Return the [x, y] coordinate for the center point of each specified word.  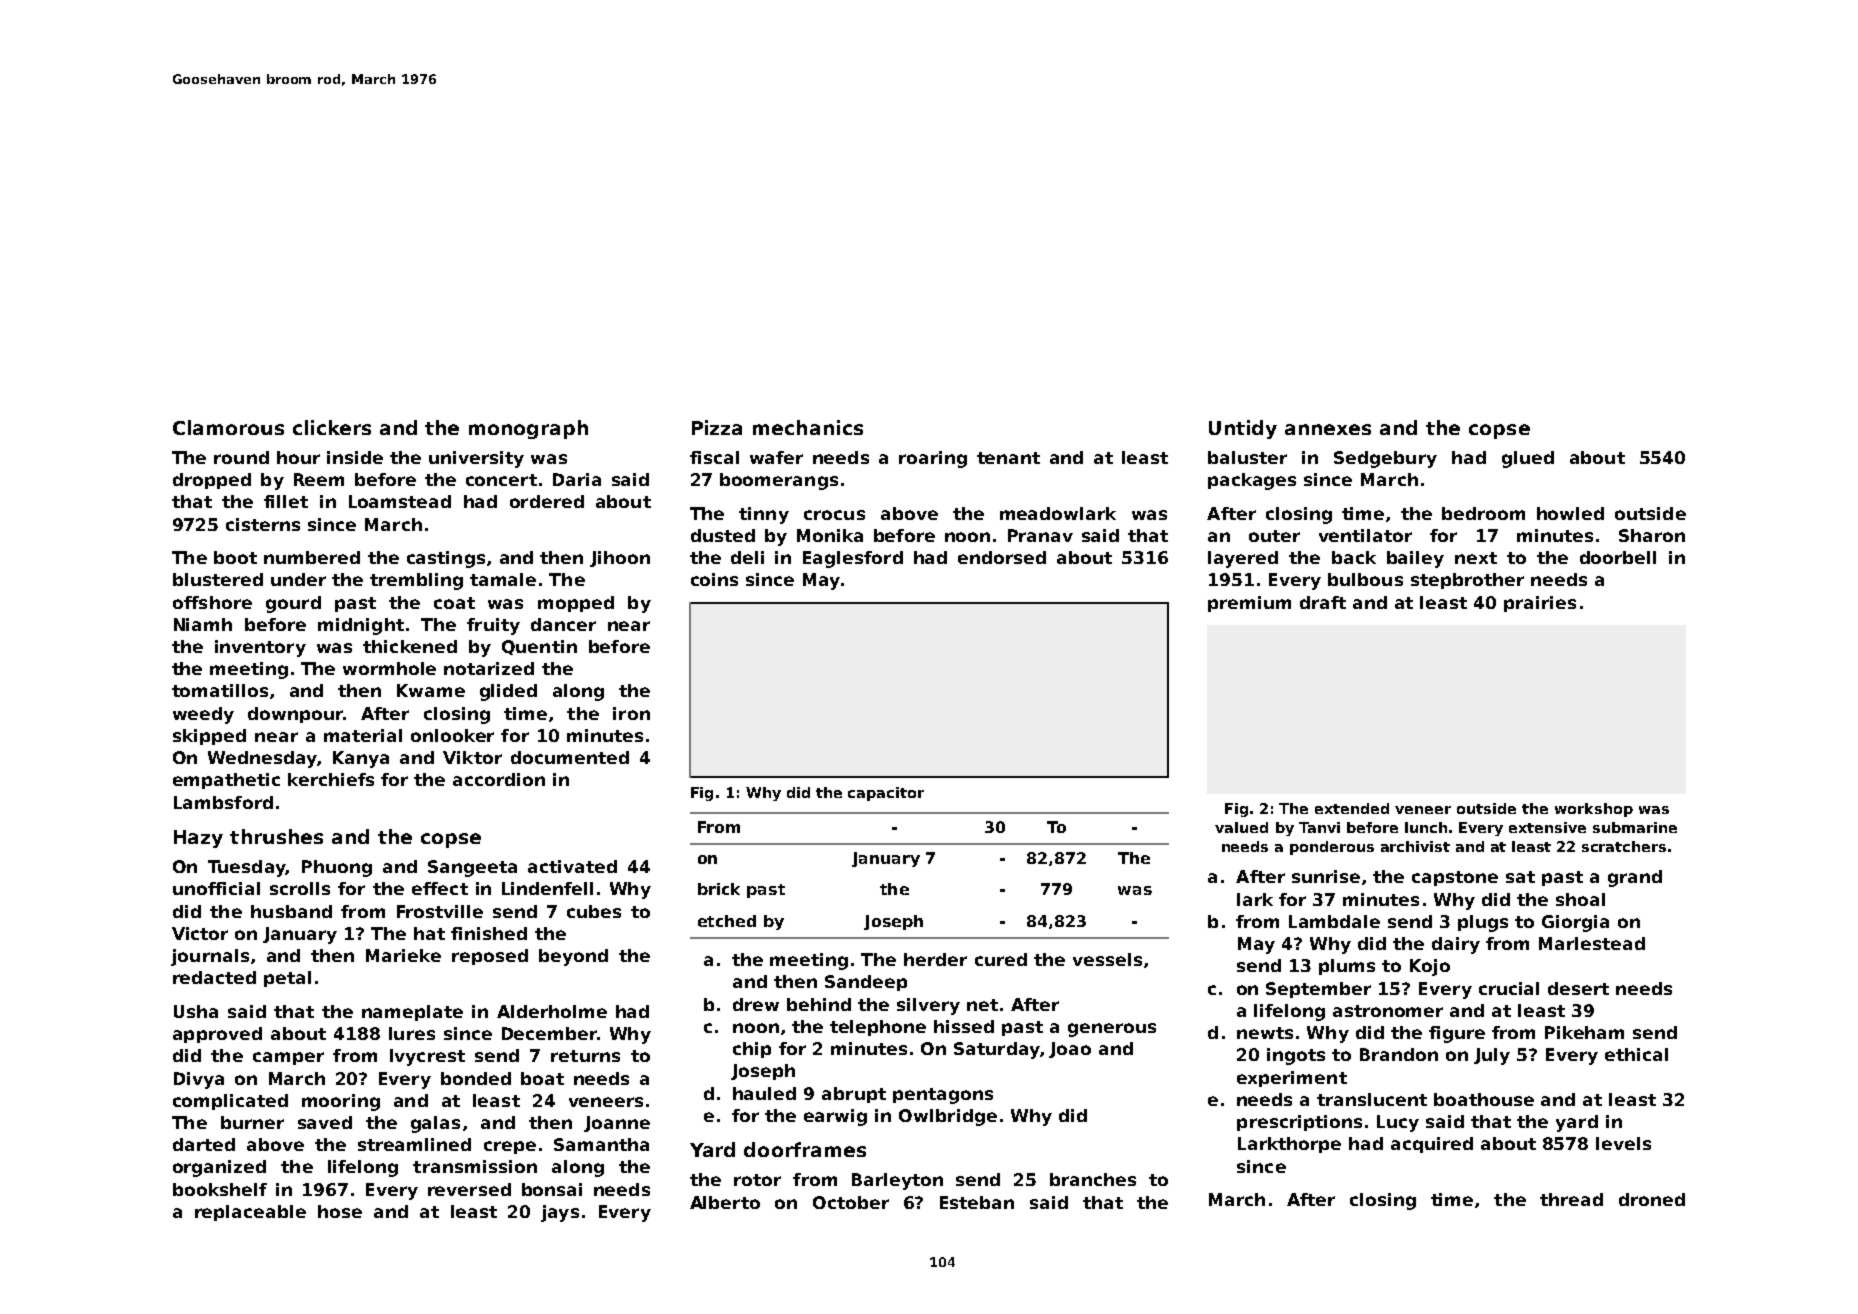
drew [756, 1004]
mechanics [808, 427]
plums [1347, 967]
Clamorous [228, 427]
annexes [1328, 429]
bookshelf [220, 1189]
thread [1571, 1199]
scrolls [300, 888]
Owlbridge [948, 1117]
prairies [1540, 604]
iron [631, 713]
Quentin [539, 647]
